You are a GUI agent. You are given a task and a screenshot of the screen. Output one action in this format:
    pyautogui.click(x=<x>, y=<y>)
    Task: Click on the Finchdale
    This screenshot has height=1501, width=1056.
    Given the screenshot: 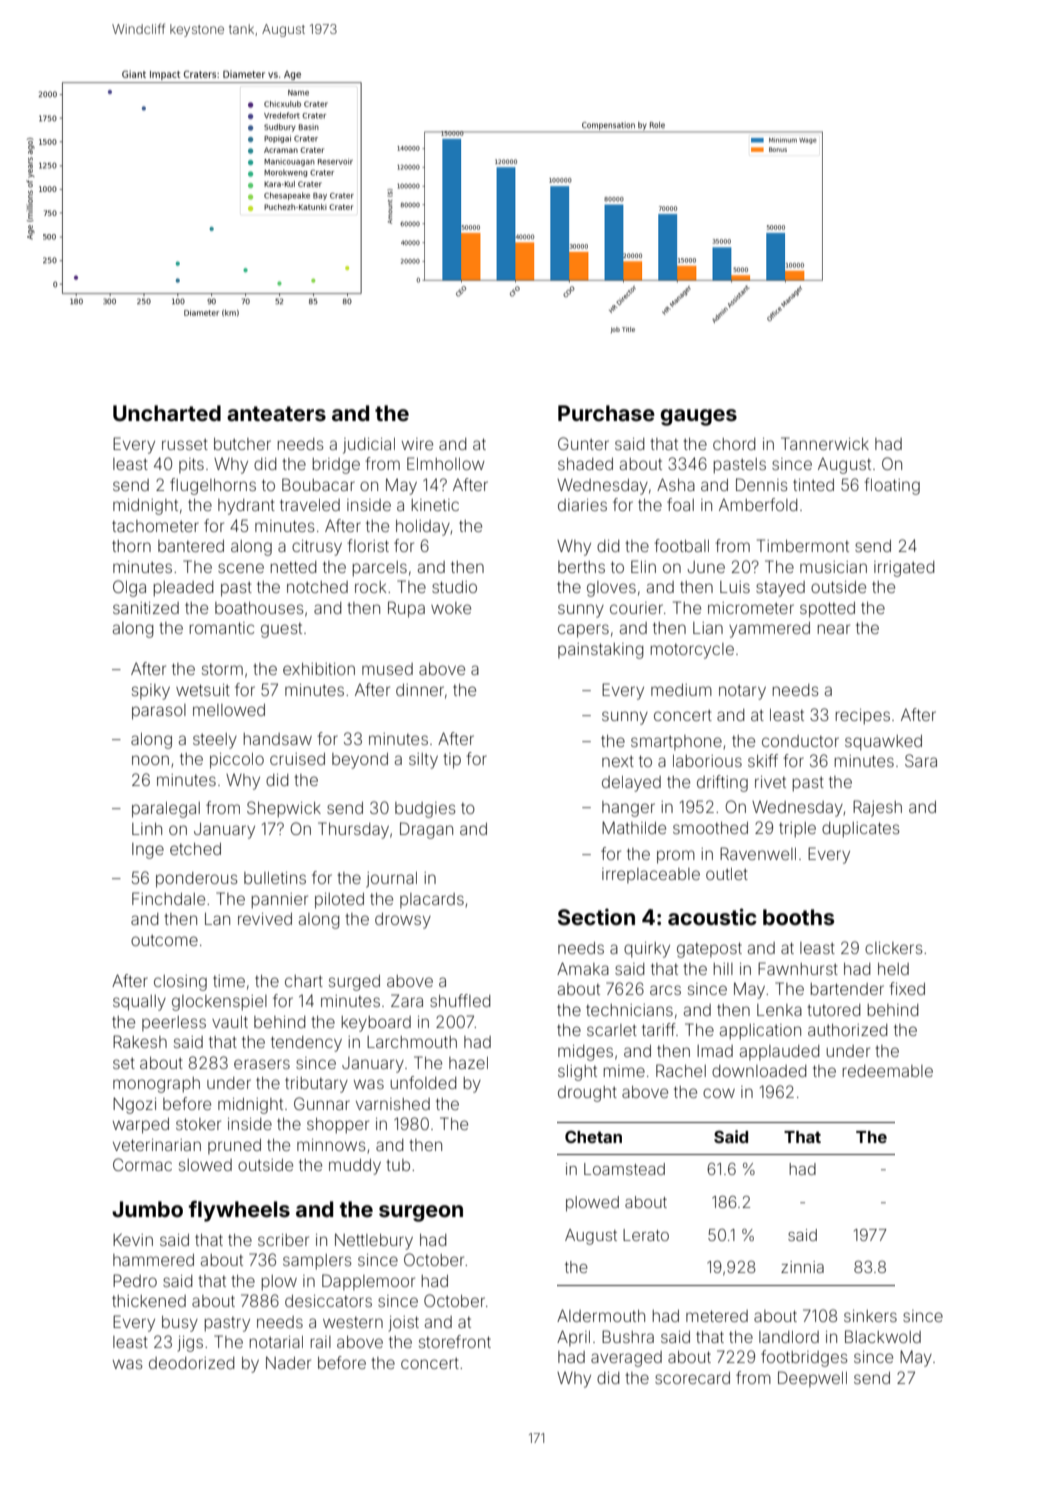 What is the action you would take?
    pyautogui.click(x=168, y=898)
